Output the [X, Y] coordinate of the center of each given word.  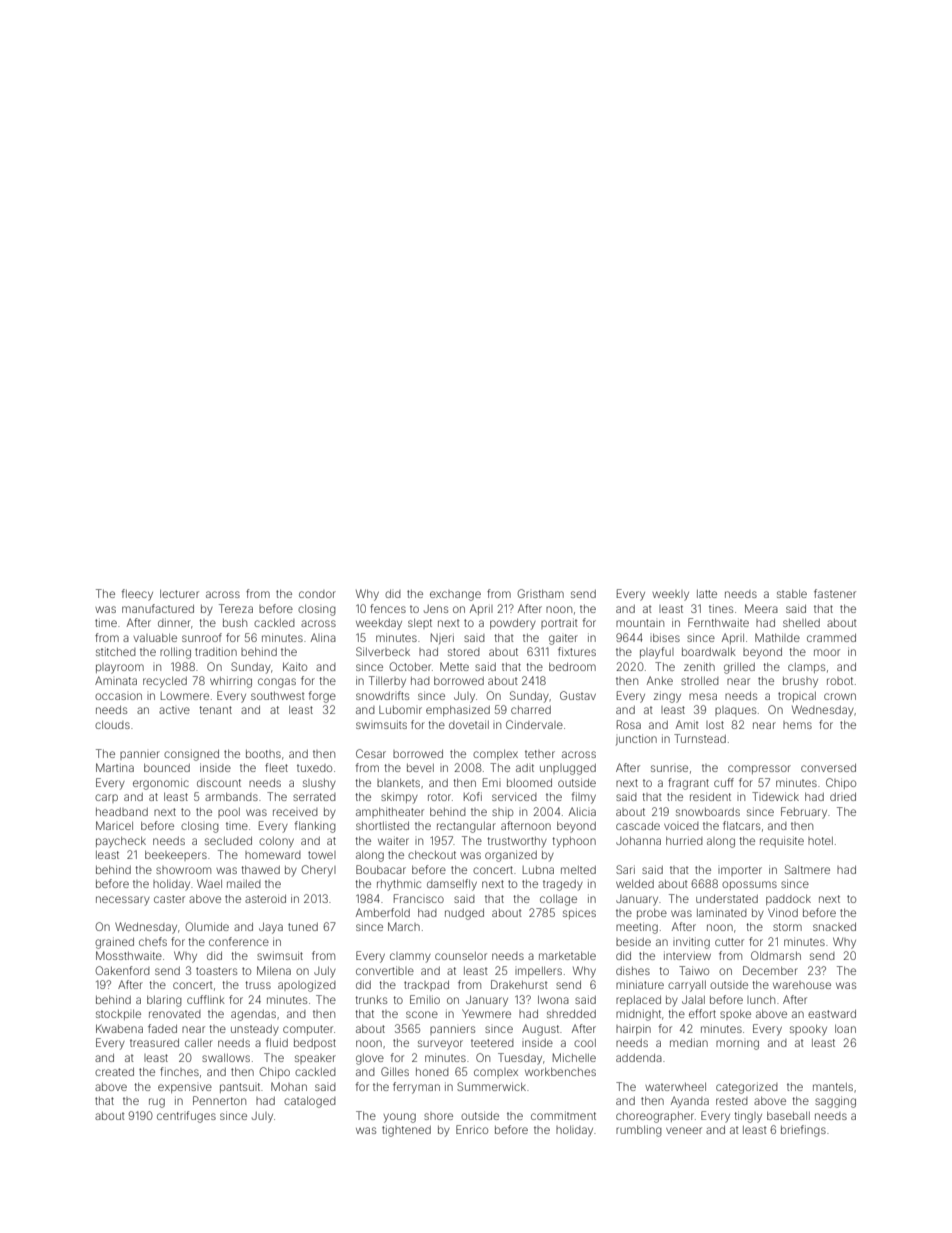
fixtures [577, 651]
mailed [244, 884]
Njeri [442, 638]
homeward [273, 855]
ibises [665, 637]
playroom [120, 668]
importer [740, 871]
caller [199, 1043]
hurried [684, 840]
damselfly [452, 885]
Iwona [553, 999]
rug [157, 1103]
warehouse [802, 985]
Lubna [538, 870]
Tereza [236, 608]
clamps [806, 668]
